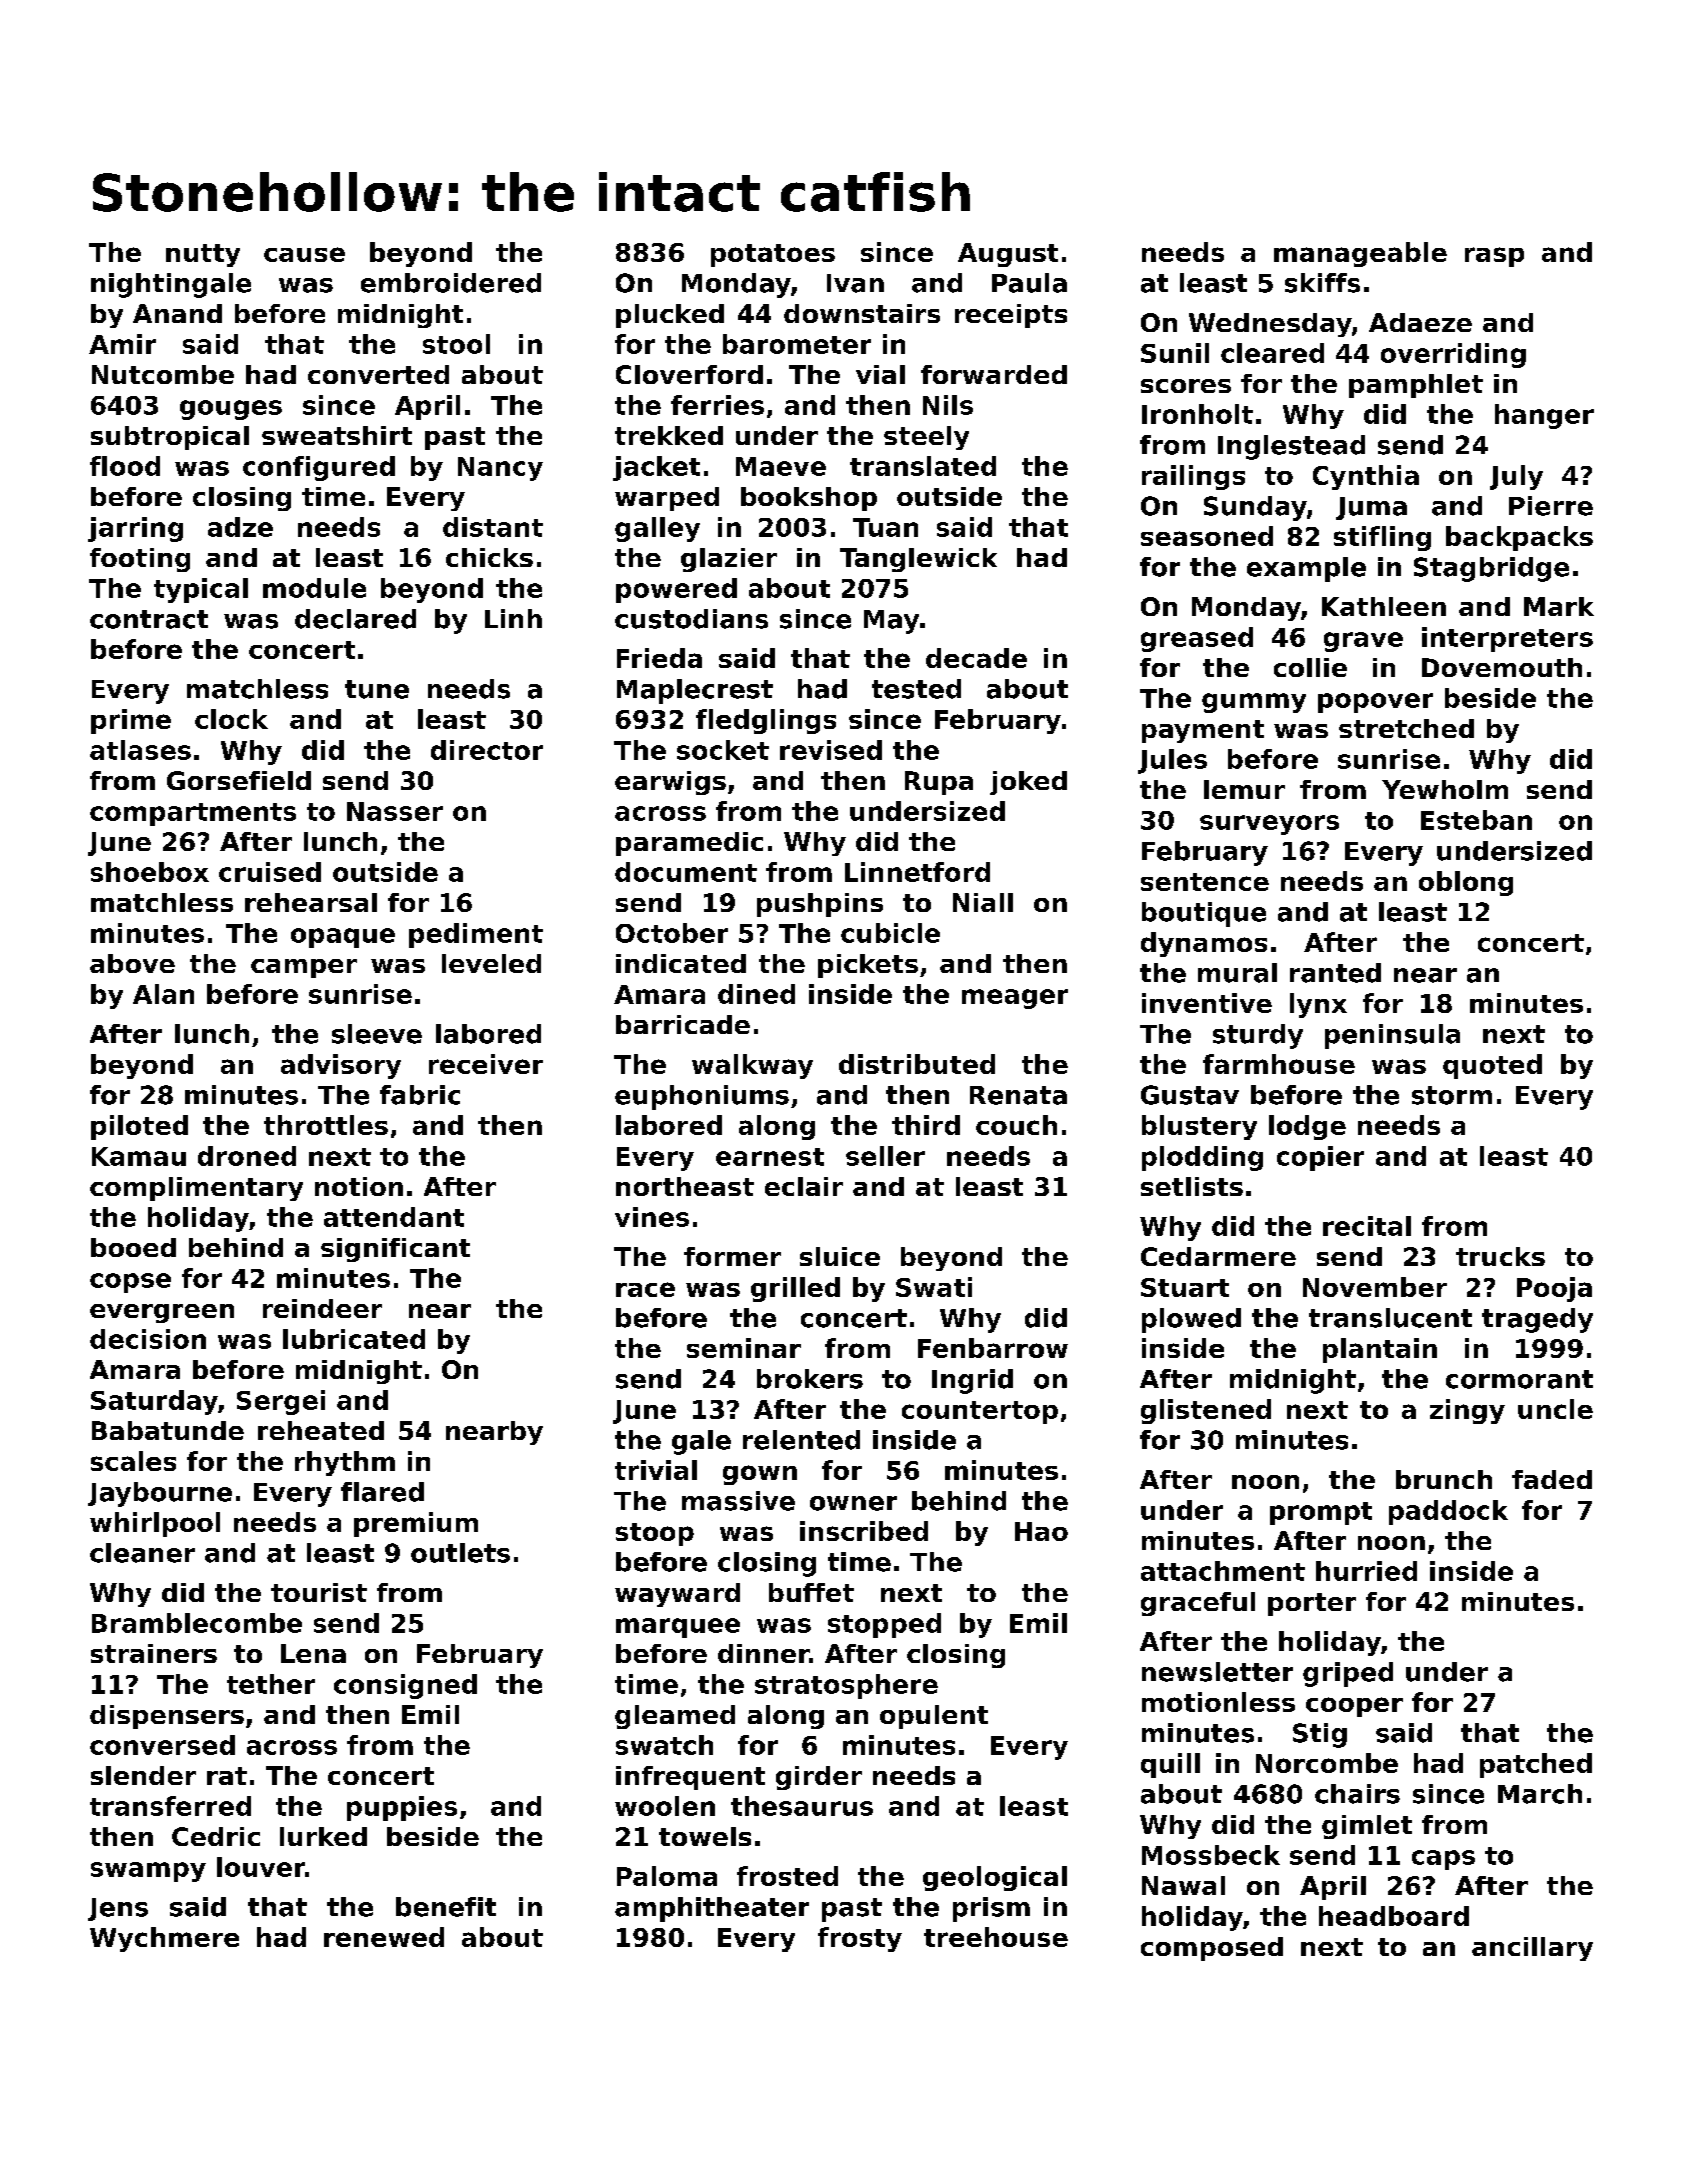  Describe the element at coordinates (142, 1553) in the screenshot. I see `cleaner` at that location.
